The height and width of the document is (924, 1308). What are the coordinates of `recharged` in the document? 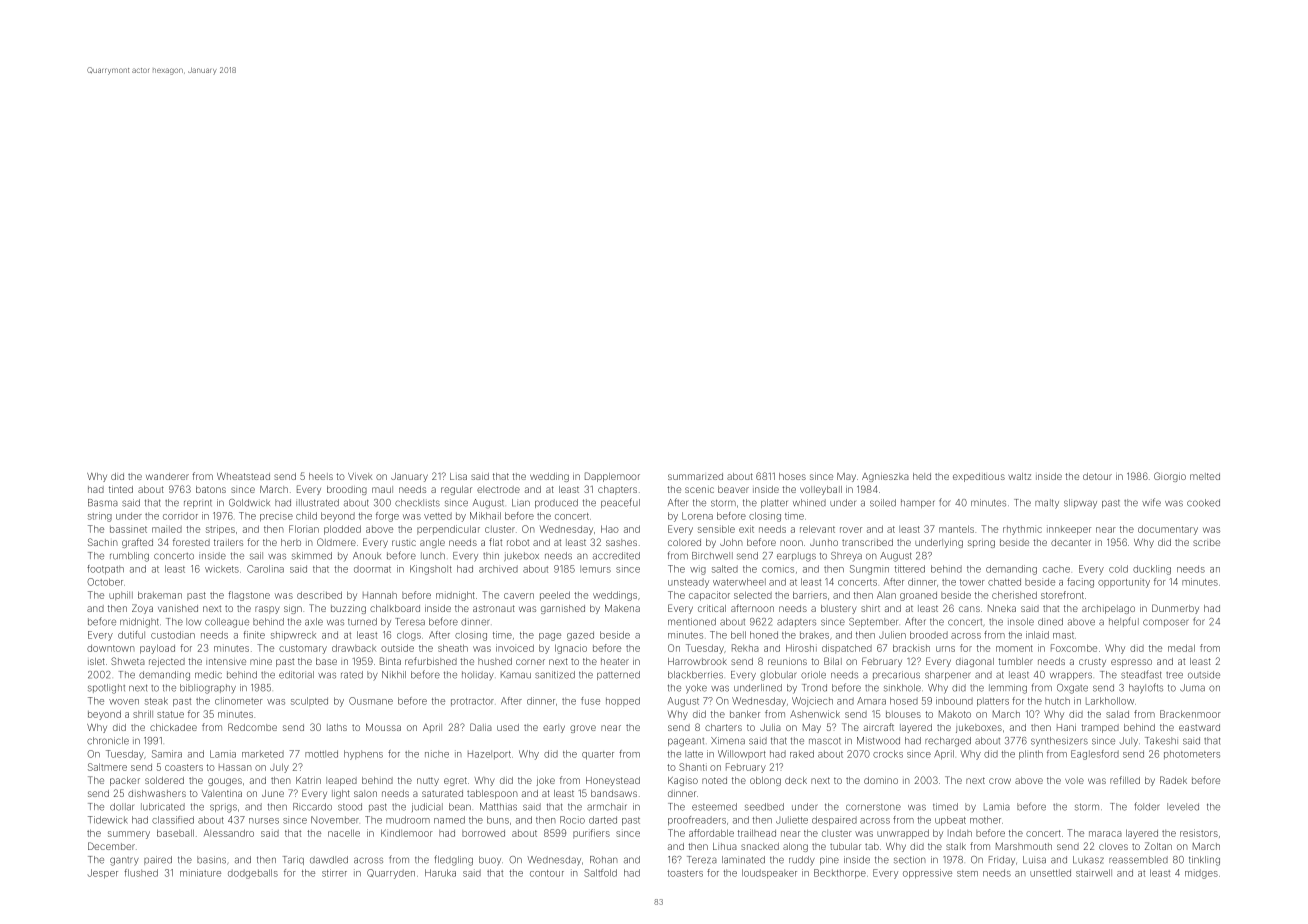 It's located at (948, 742).
